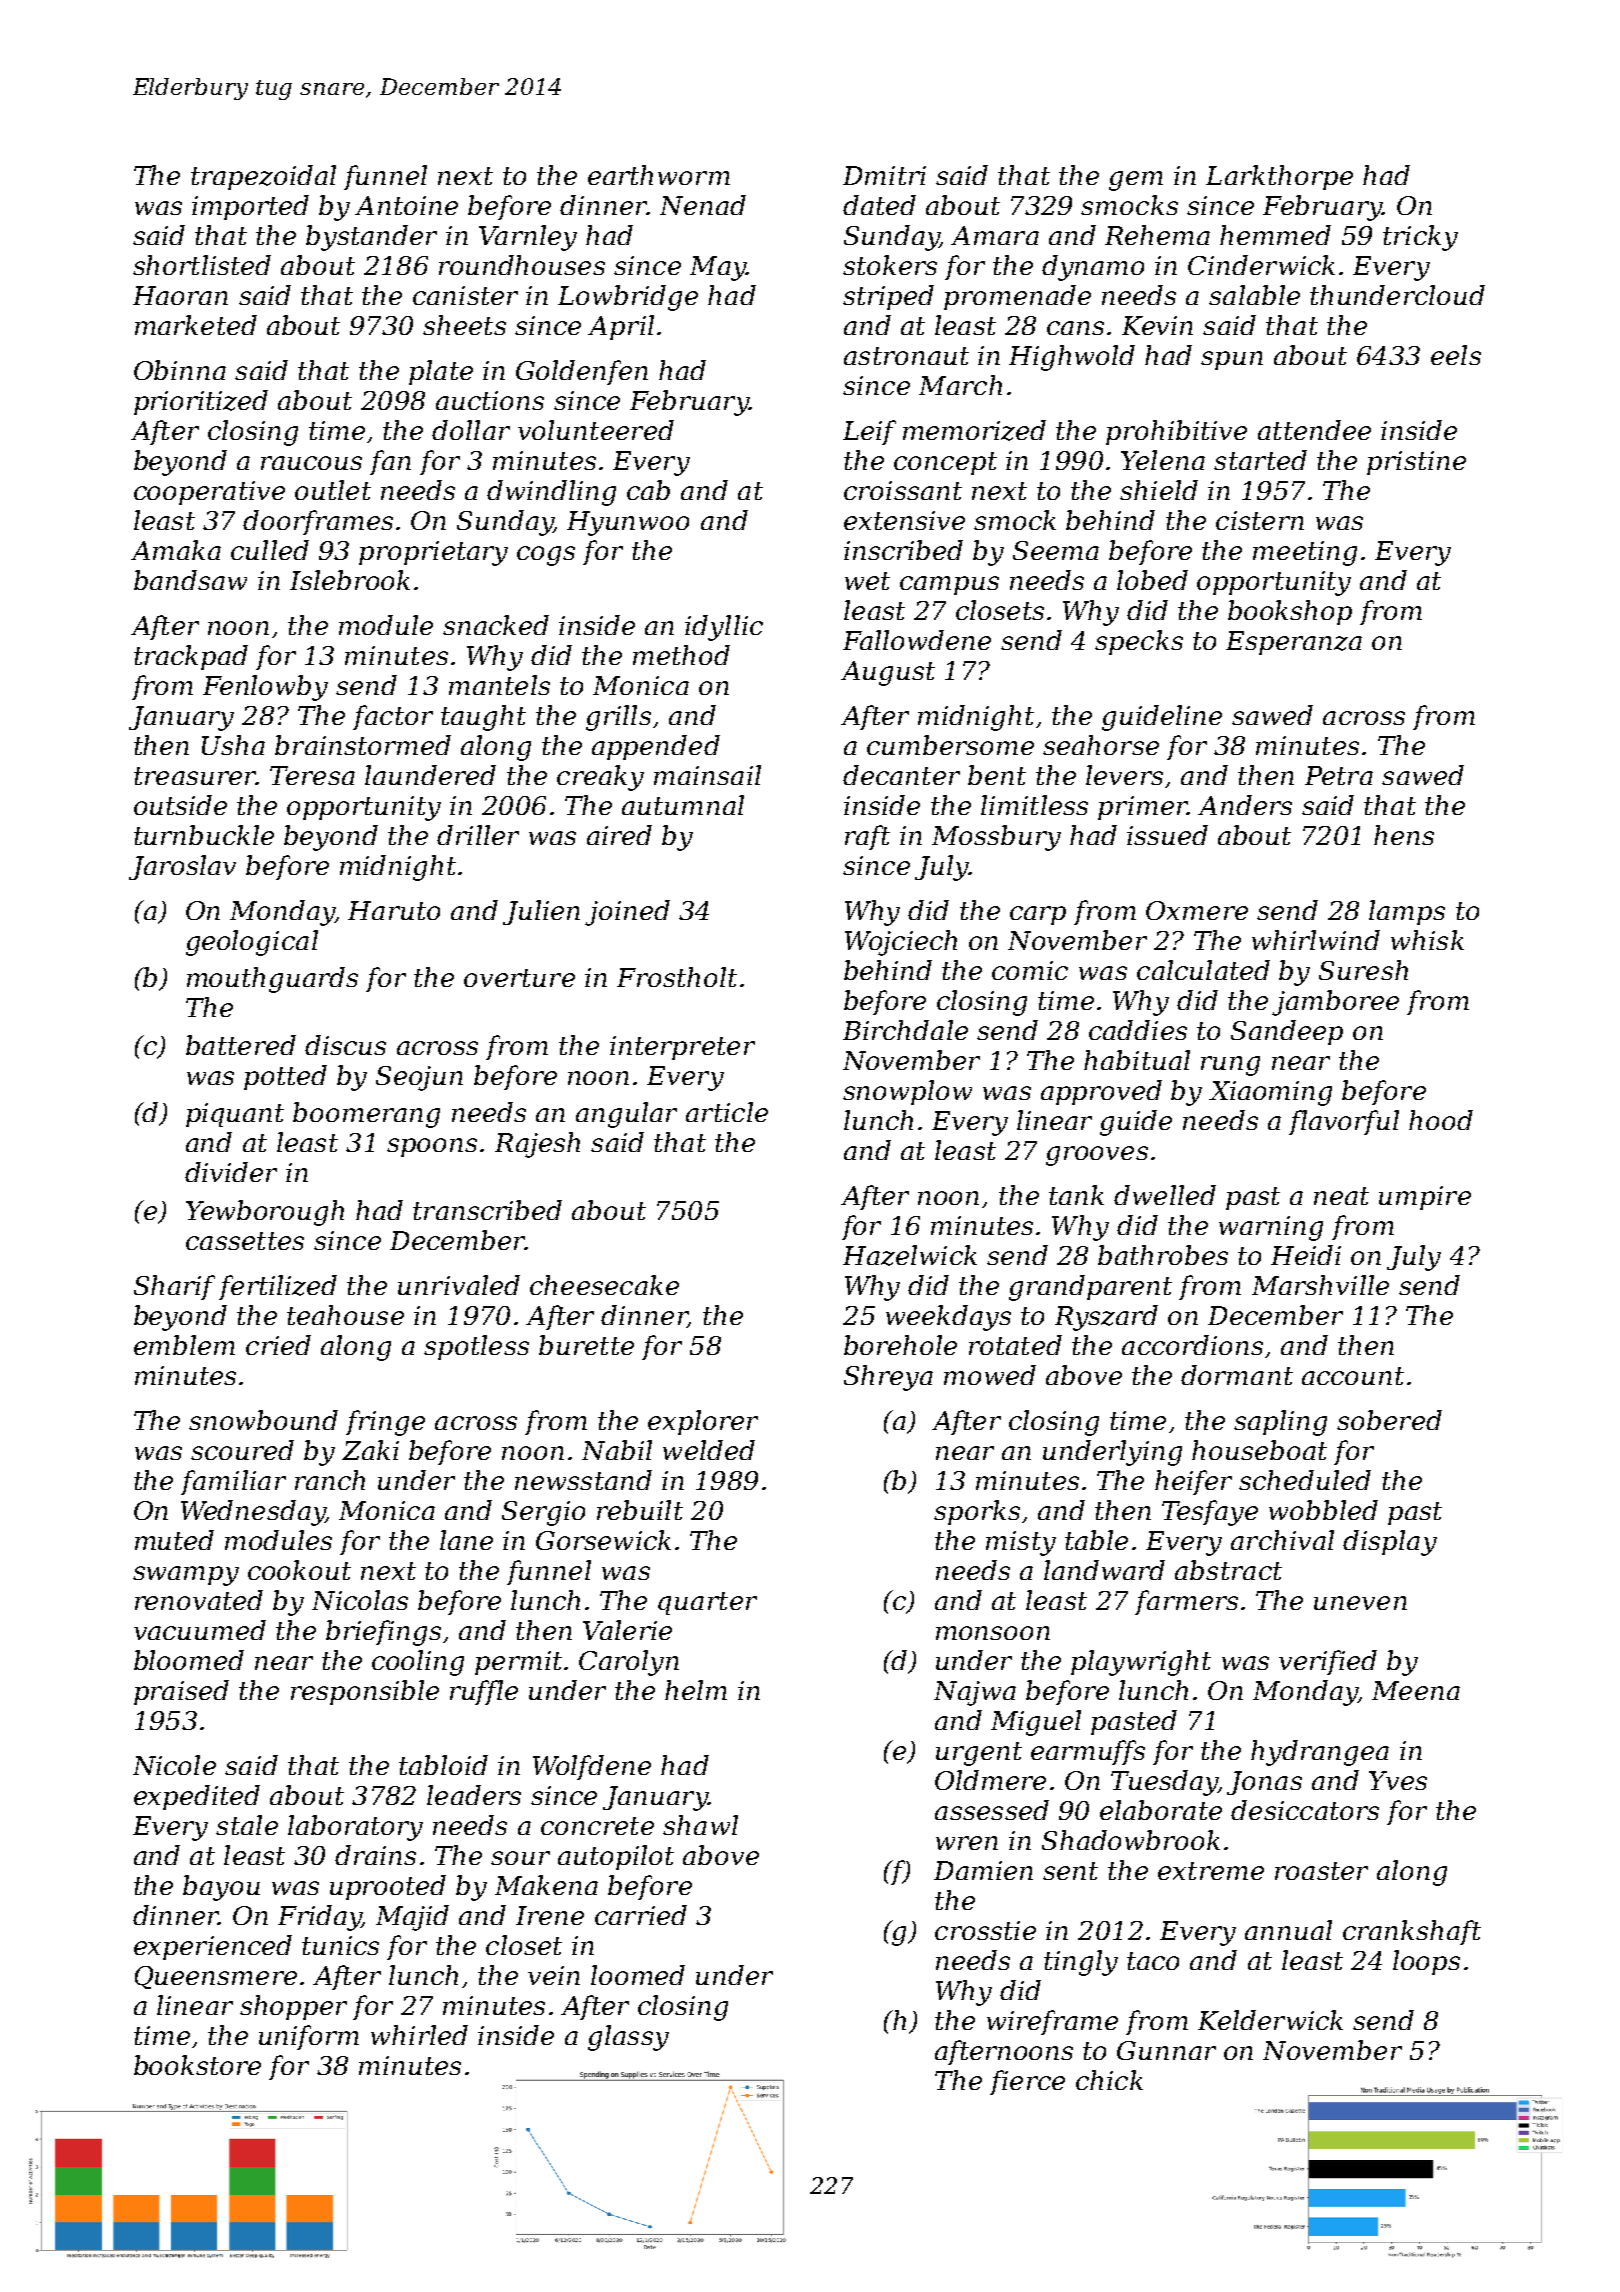  I want to click on appended, so click(656, 747).
